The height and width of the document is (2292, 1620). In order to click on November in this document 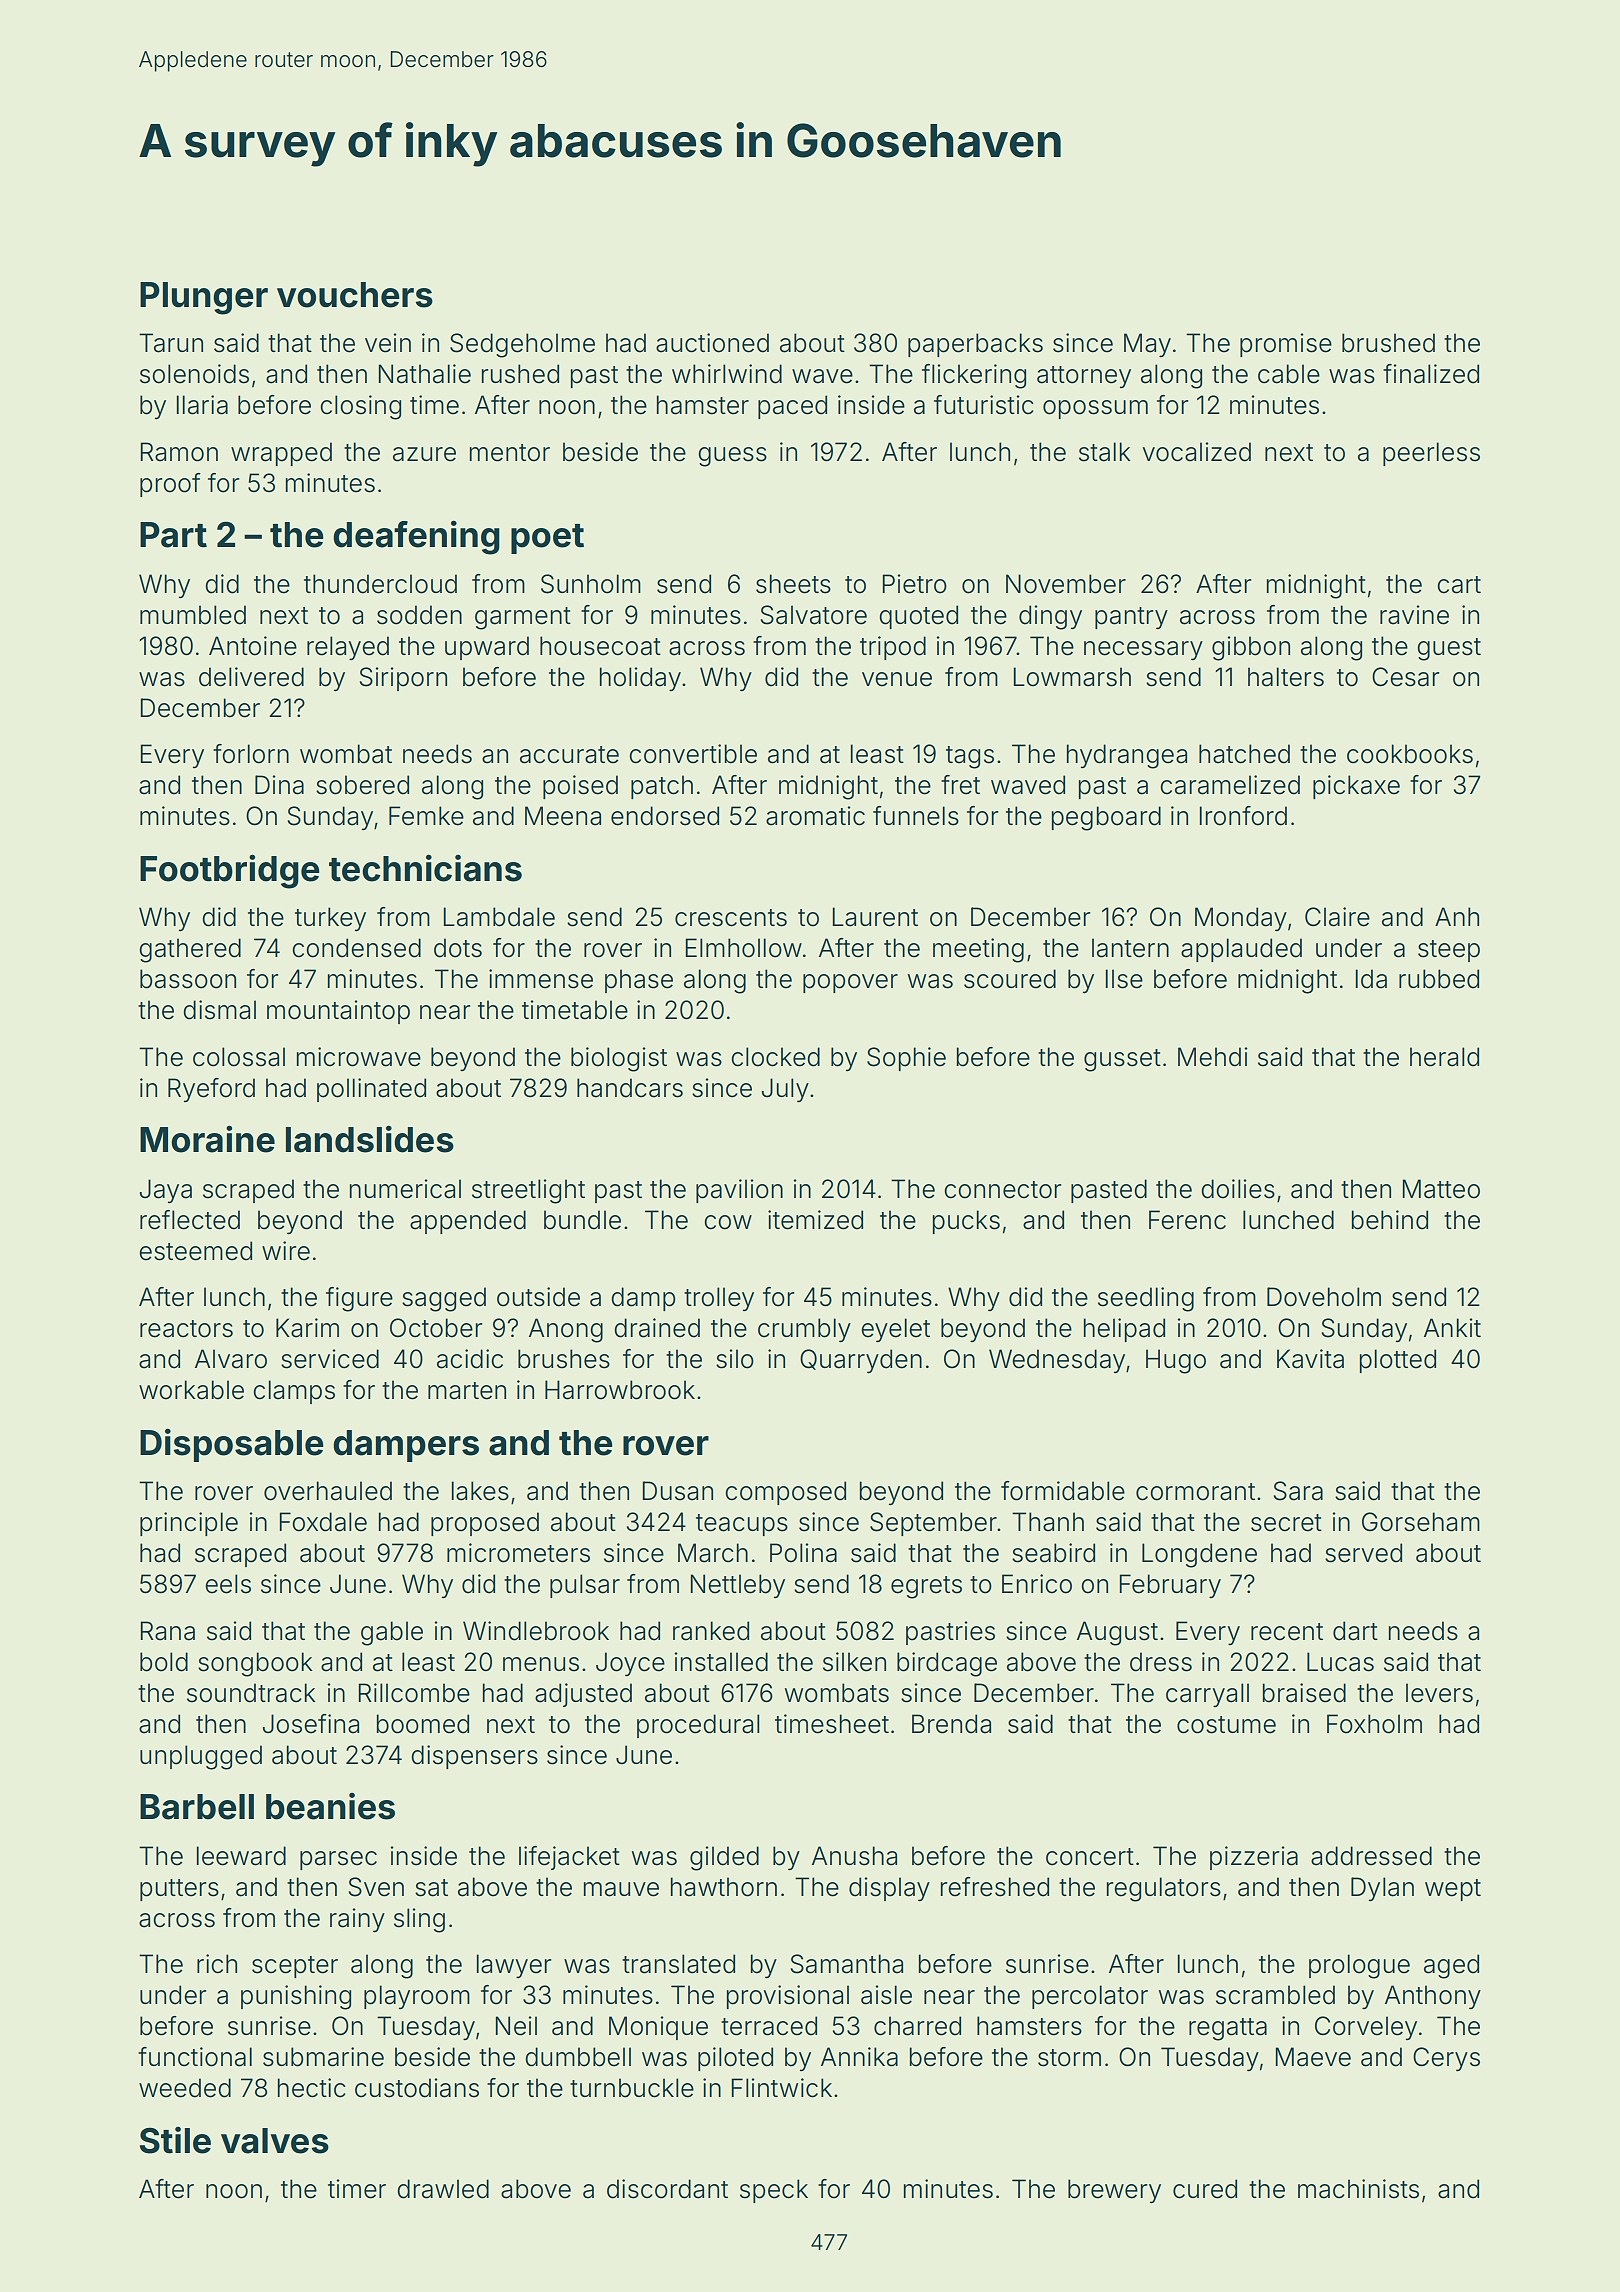, I will do `click(1066, 584)`.
